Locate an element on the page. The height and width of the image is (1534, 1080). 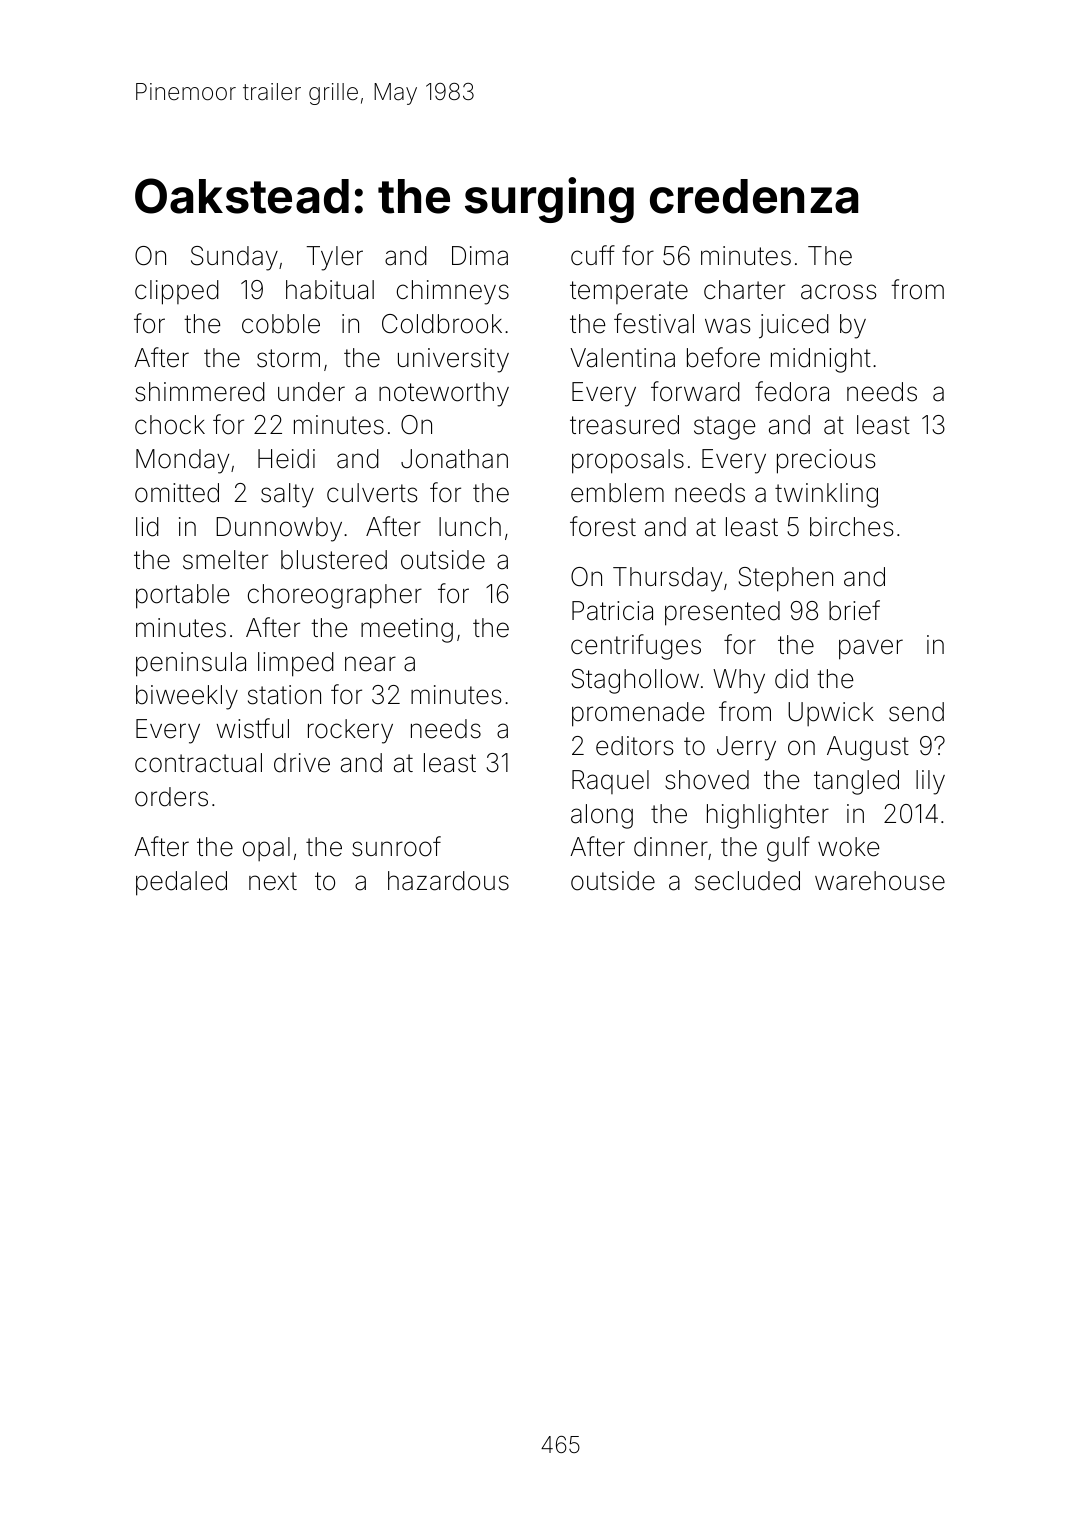
Dima is located at coordinates (480, 256).
